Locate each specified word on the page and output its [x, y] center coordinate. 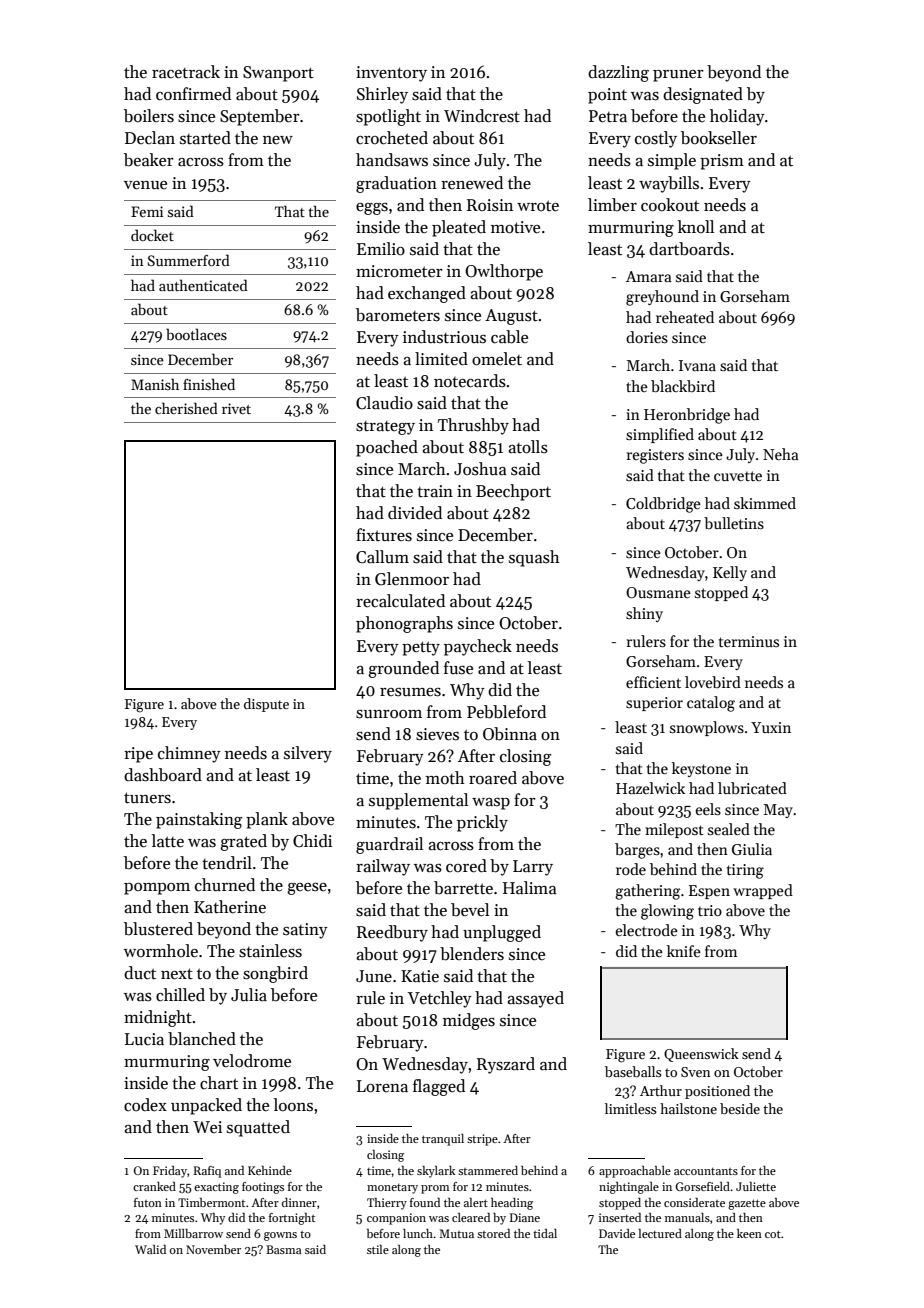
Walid [150, 1249]
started [205, 138]
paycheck [478, 647]
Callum [382, 557]
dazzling [618, 73]
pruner [678, 76]
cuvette [738, 476]
